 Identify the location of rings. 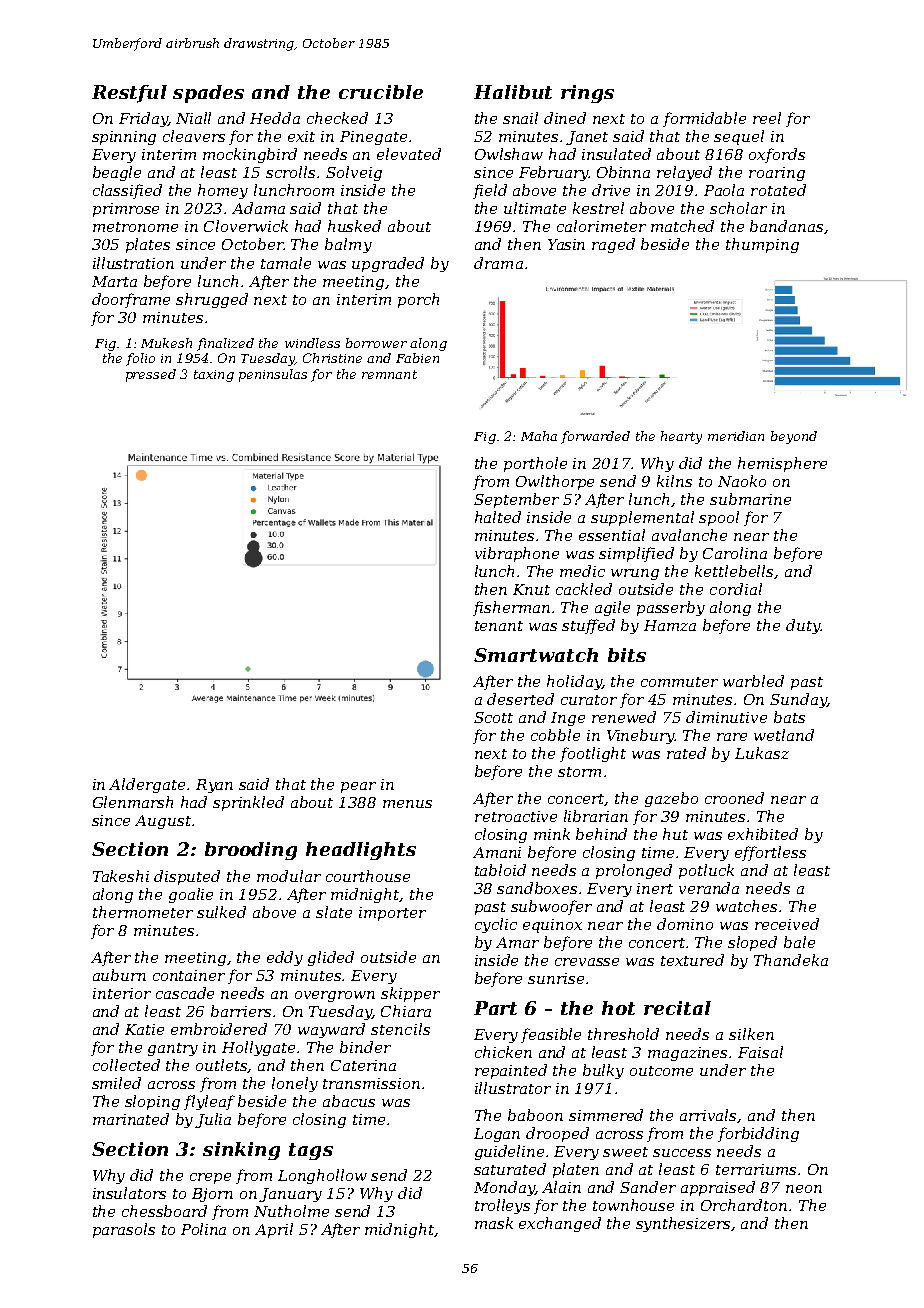
(587, 94).
